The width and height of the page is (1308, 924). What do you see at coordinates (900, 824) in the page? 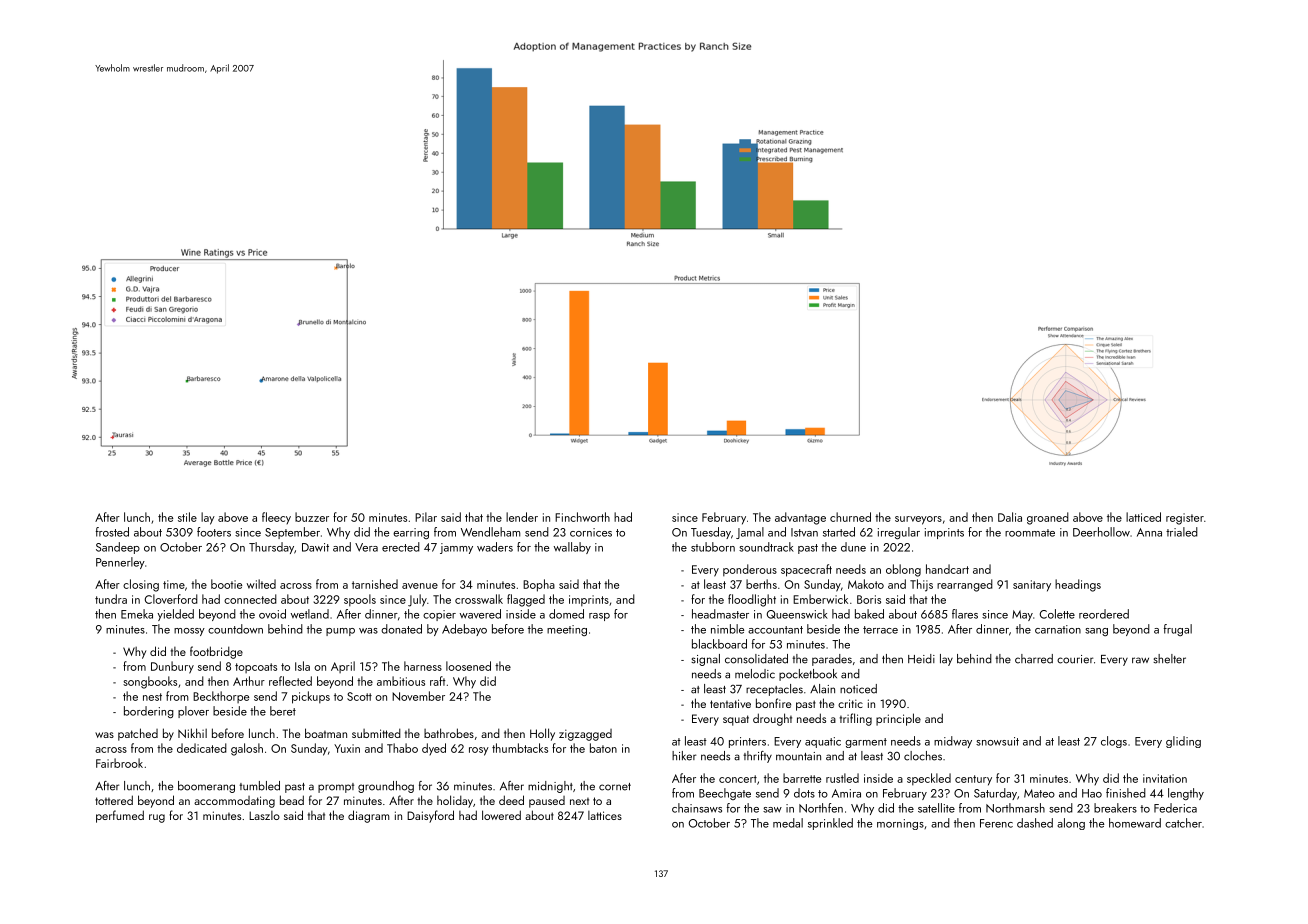
I see `mornings` at bounding box center [900, 824].
